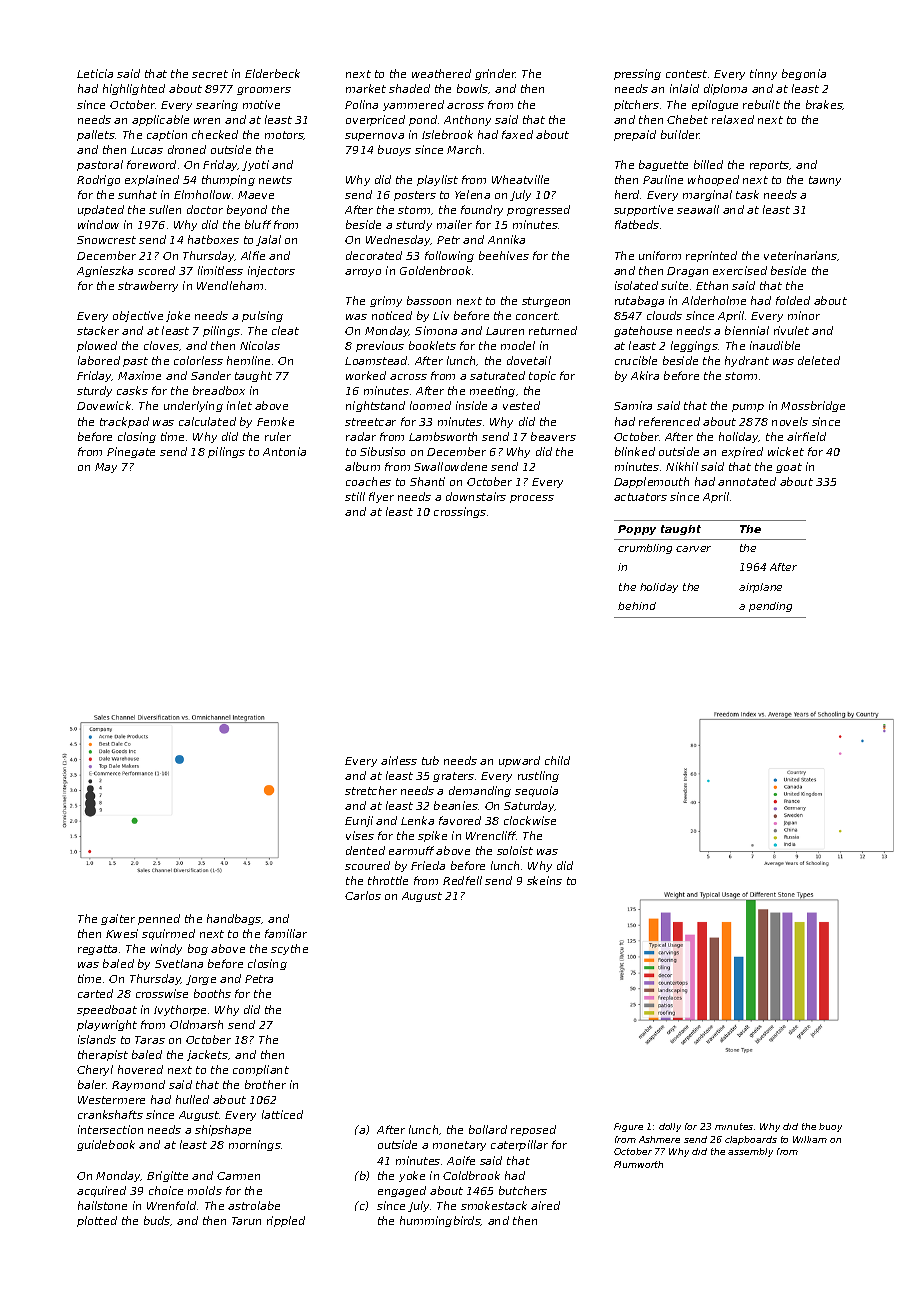 The width and height of the screenshot is (924, 1308). Describe the element at coordinates (544, 880) in the screenshot. I see `skeins` at that location.
